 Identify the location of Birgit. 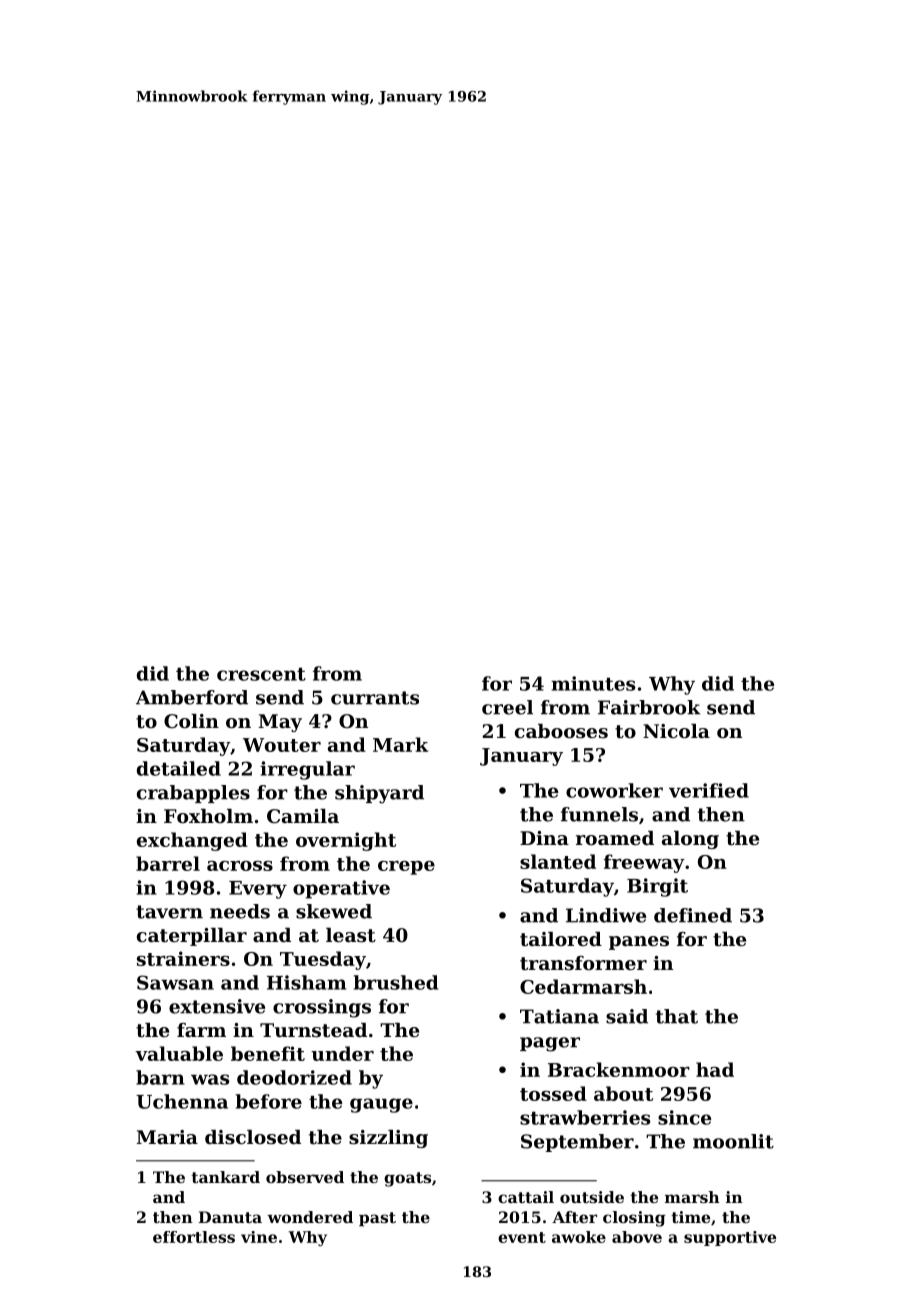
(657, 887).
